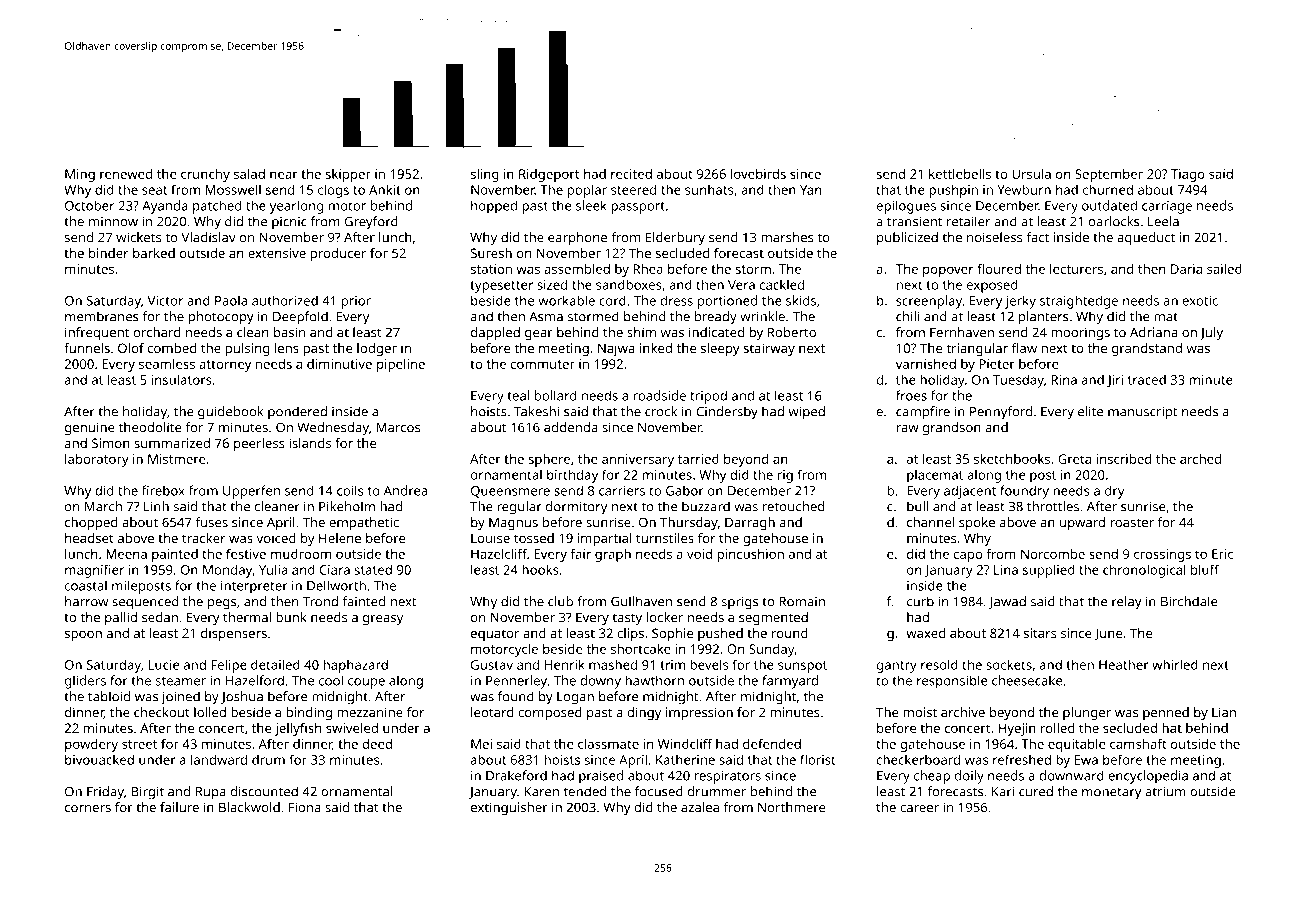 The width and height of the image is (1308, 924). Describe the element at coordinates (113, 222) in the image. I see `minnow` at that location.
